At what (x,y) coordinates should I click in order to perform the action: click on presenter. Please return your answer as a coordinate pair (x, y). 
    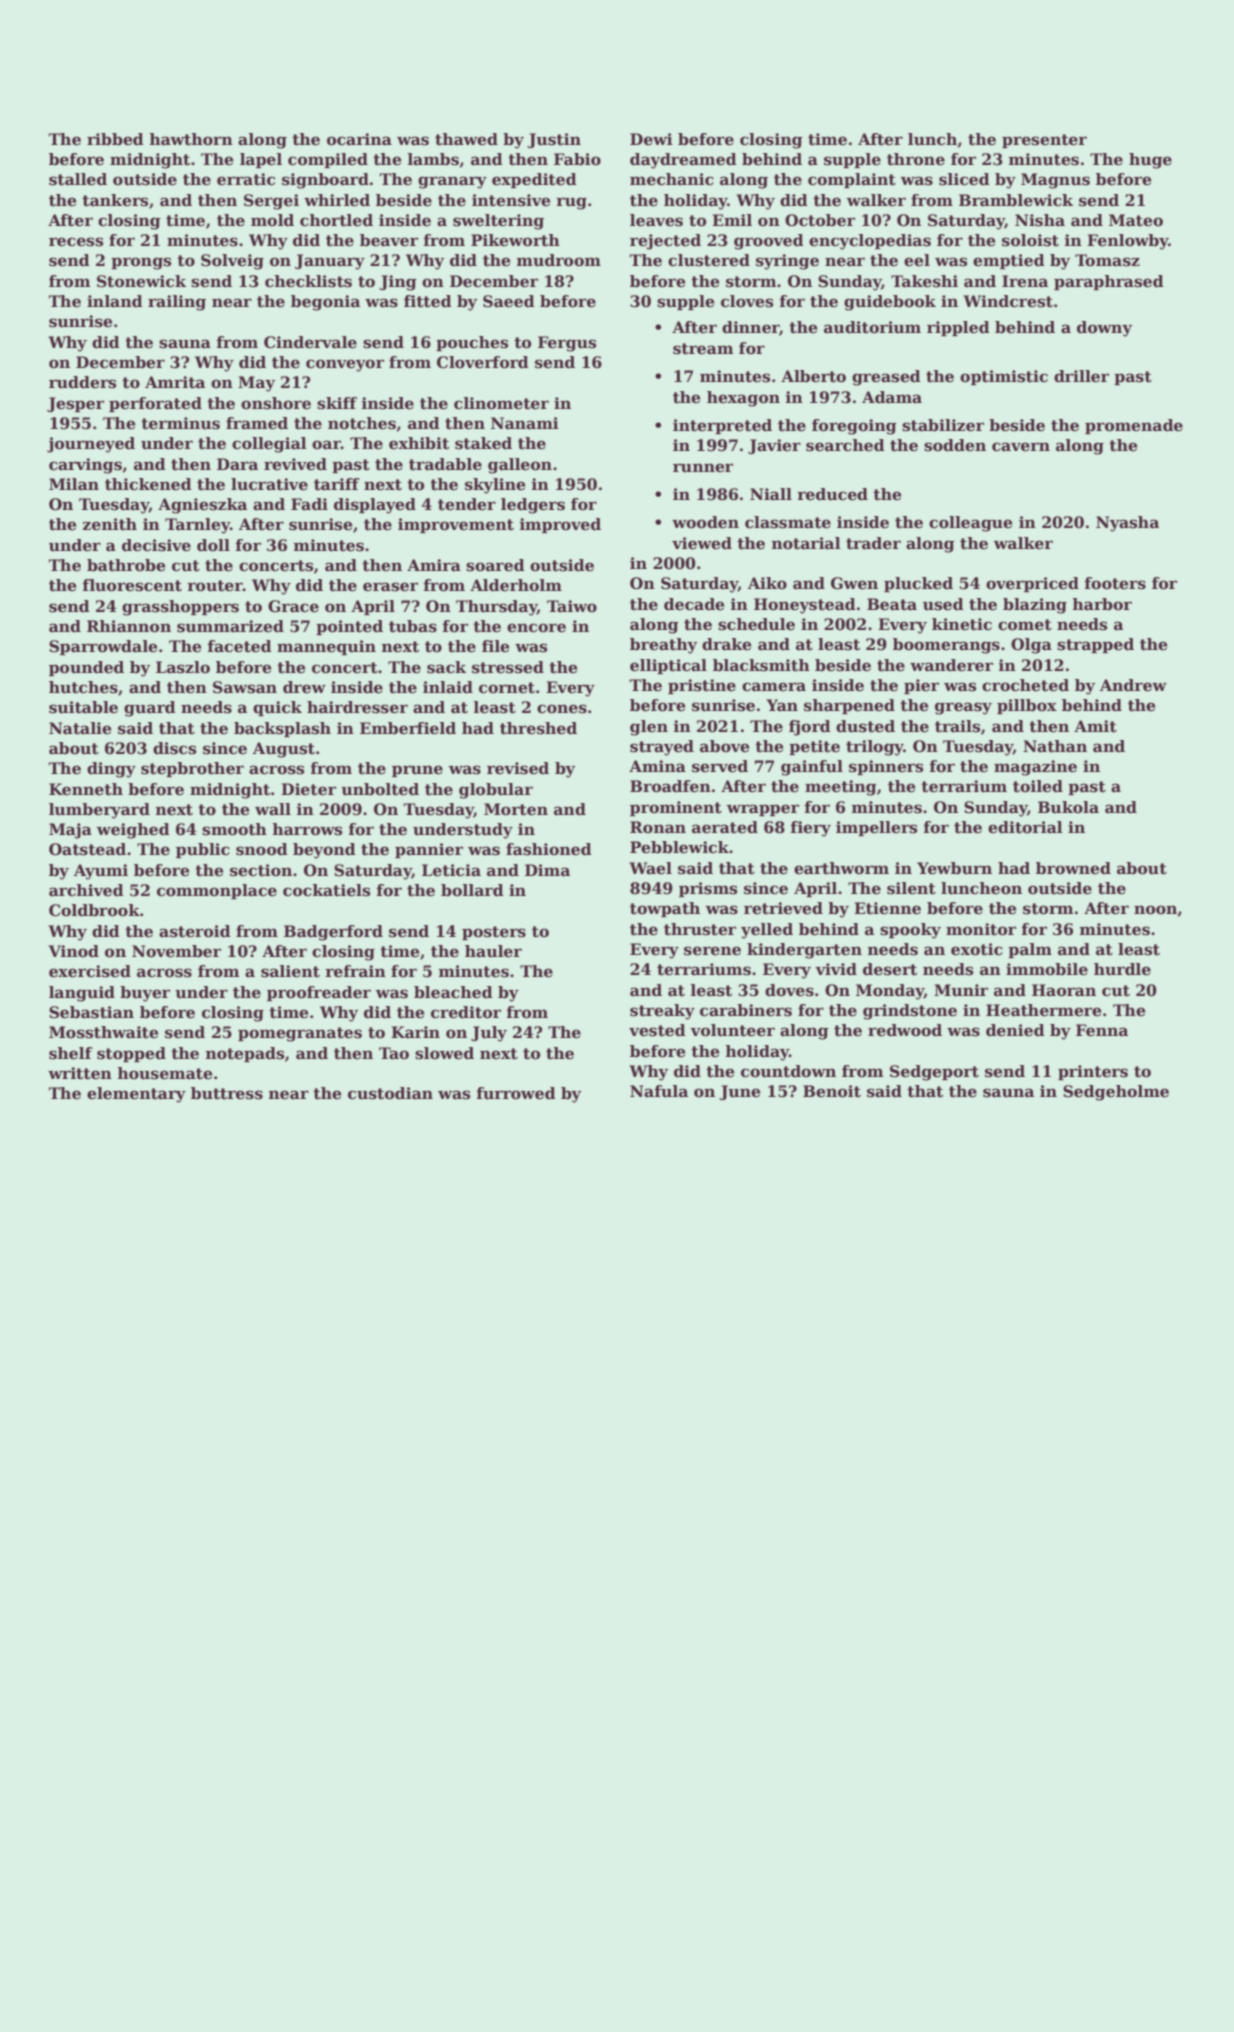
    Looking at the image, I should click on (1044, 141).
